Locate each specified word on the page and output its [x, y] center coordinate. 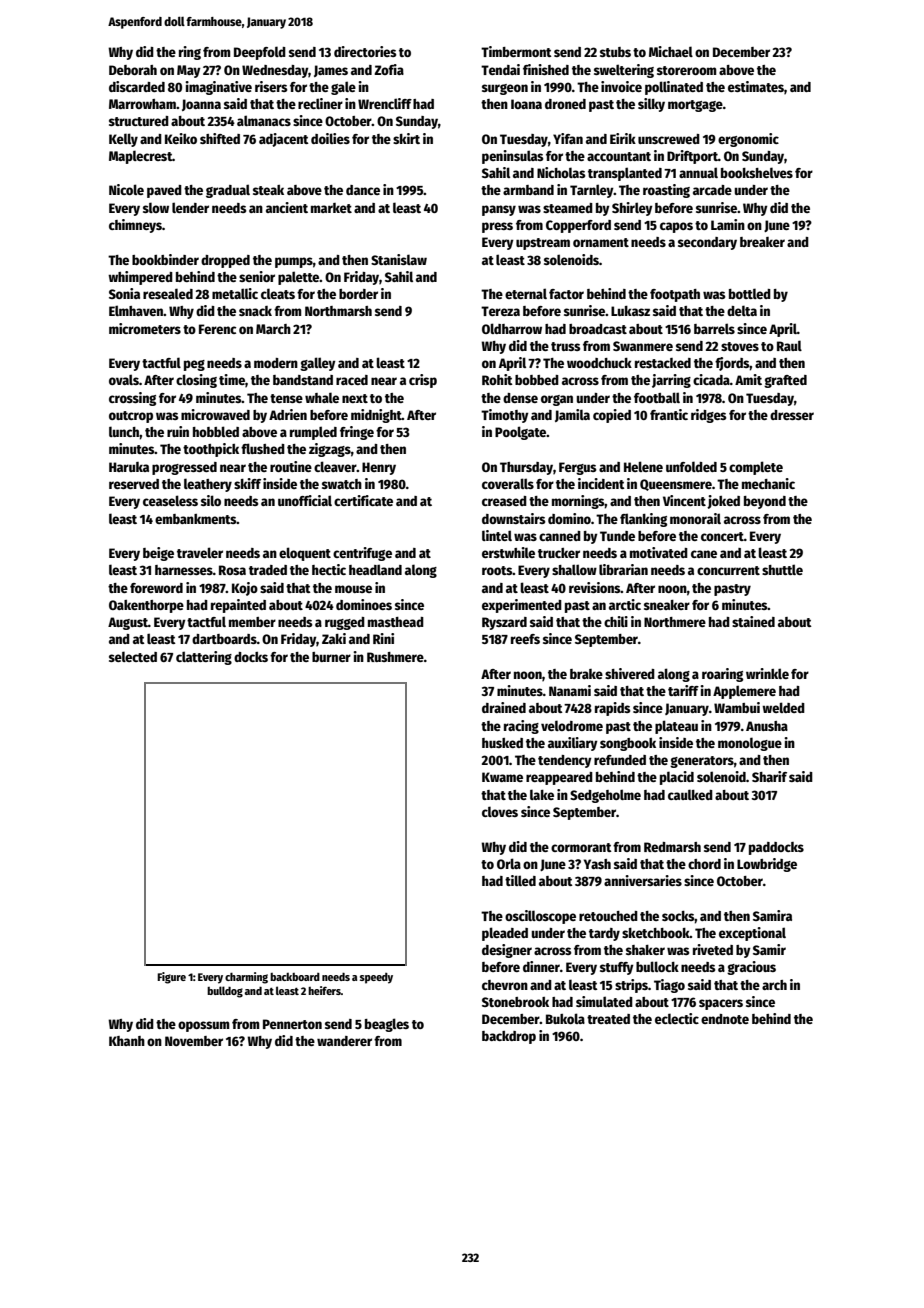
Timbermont [516, 51]
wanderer [344, 1041]
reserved [134, 484]
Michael [671, 51]
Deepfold [260, 53]
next [355, 398]
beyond [765, 502]
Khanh [127, 1041]
